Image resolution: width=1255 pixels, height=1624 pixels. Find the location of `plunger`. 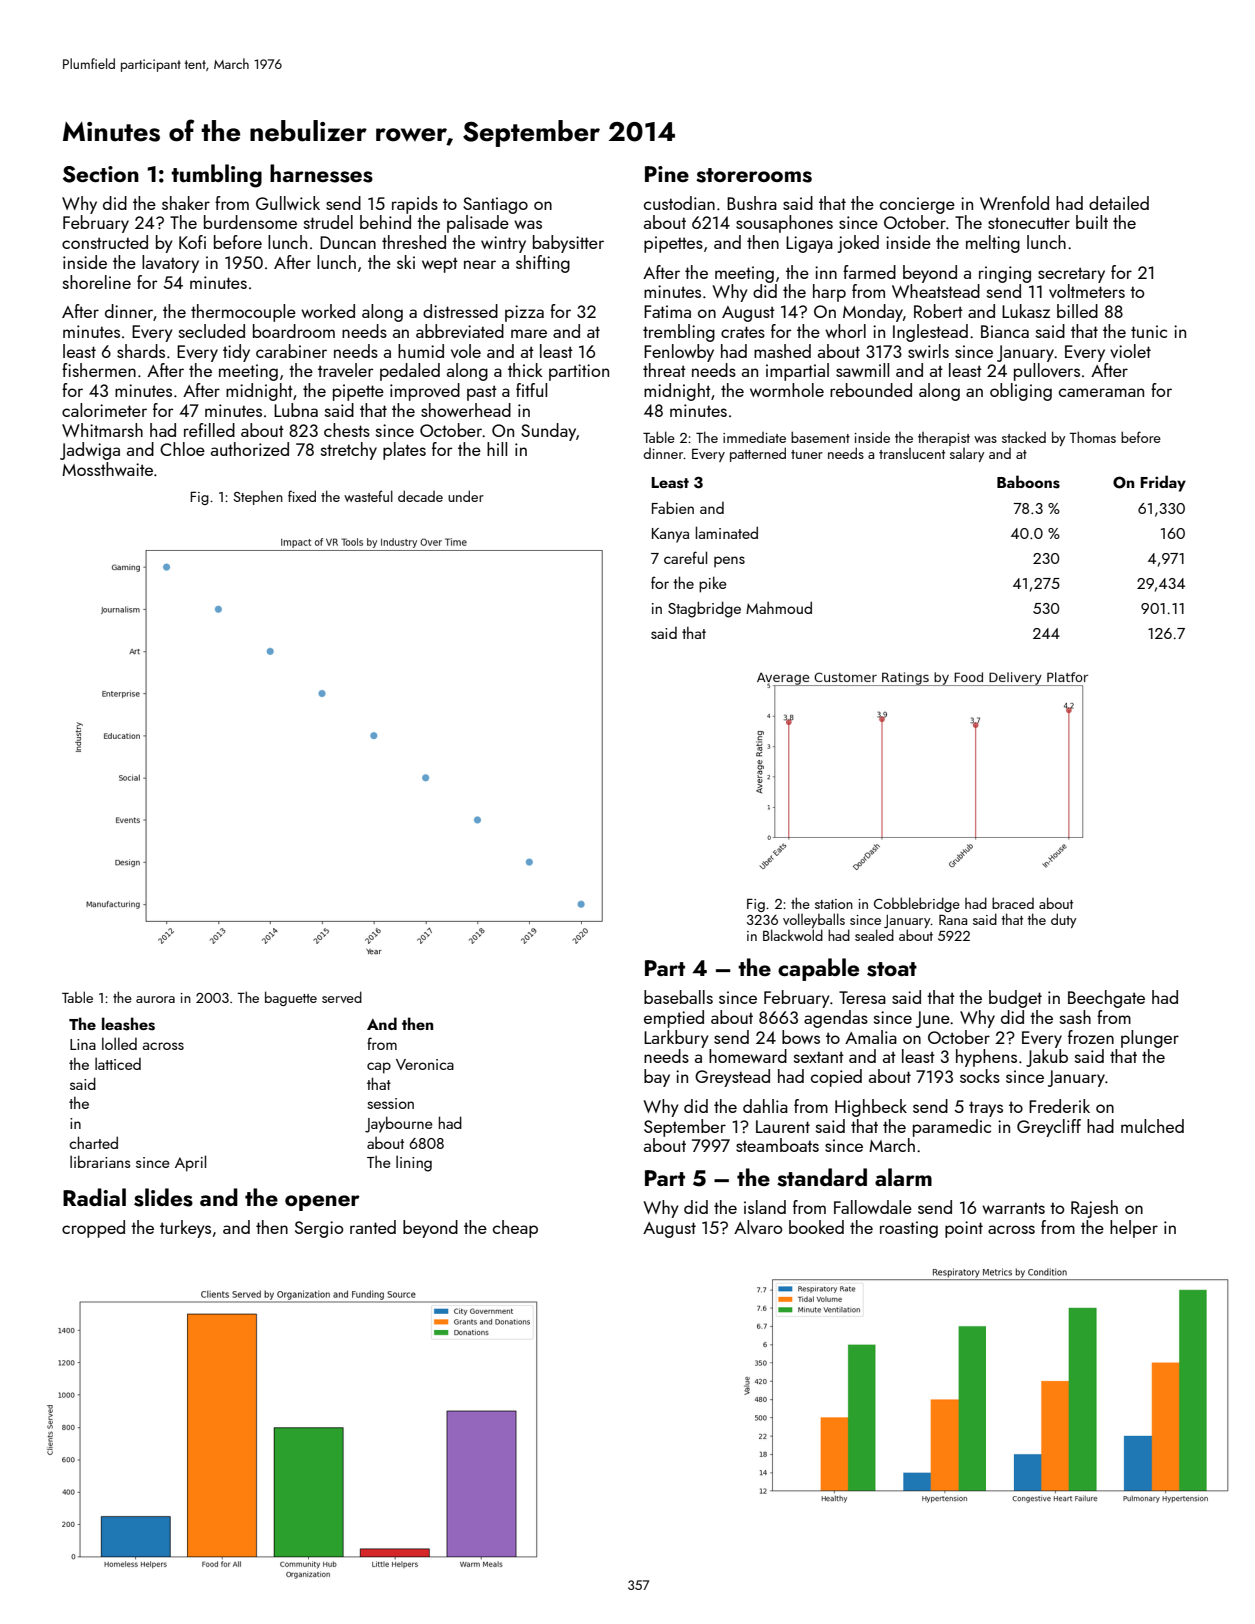

plunger is located at coordinates (1150, 1039).
